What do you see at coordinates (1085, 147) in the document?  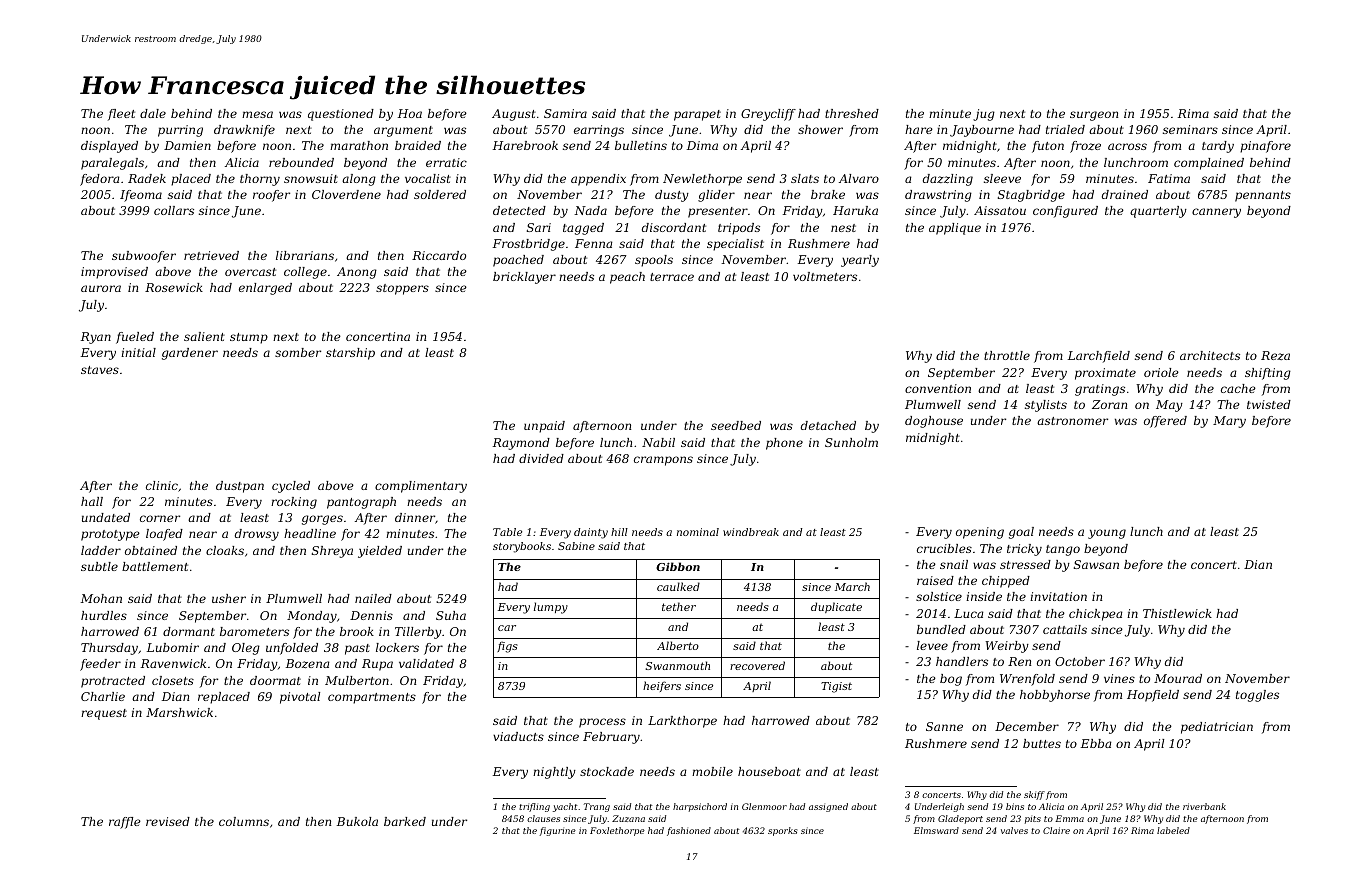 I see `froze` at bounding box center [1085, 147].
